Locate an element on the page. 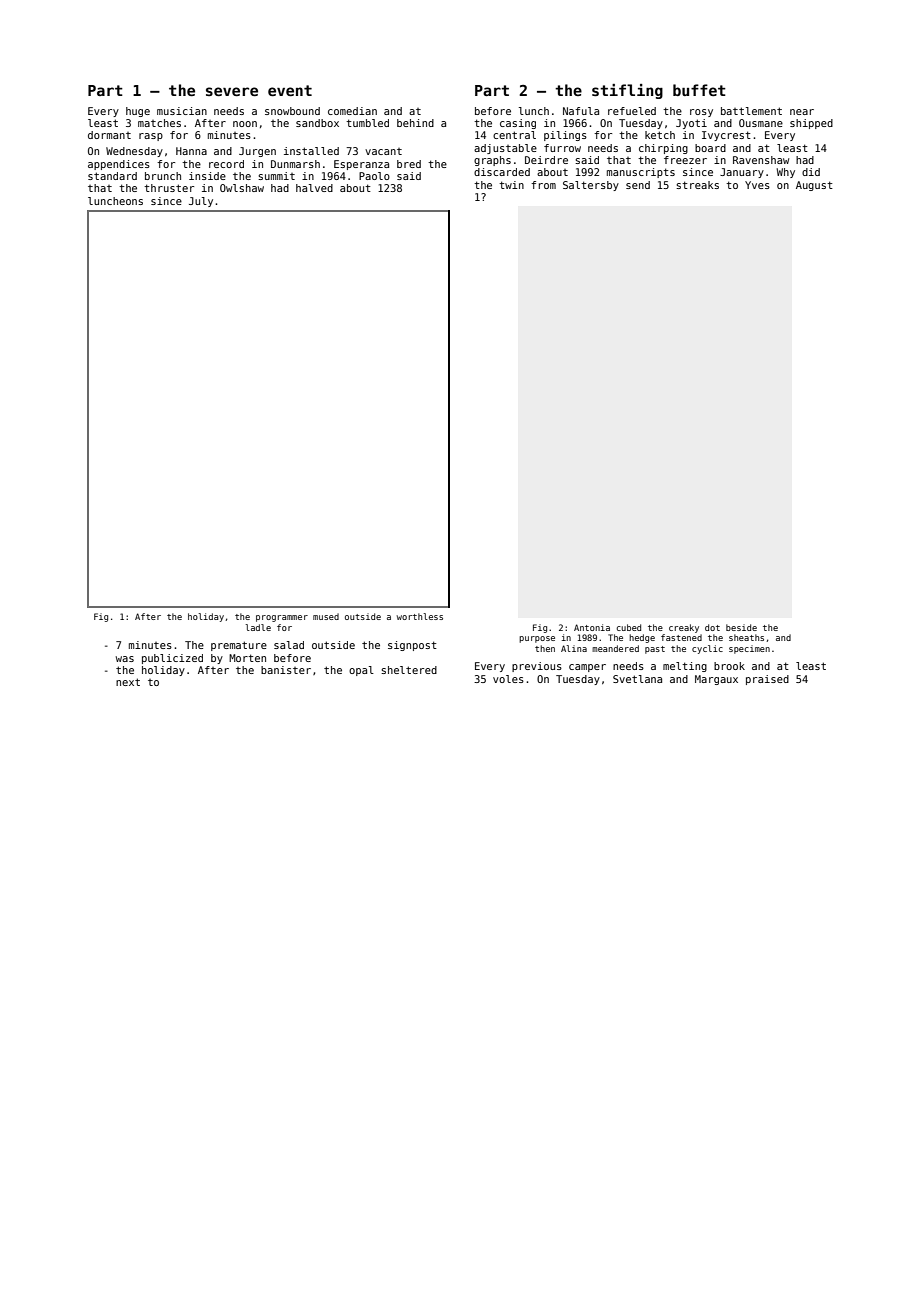 This document has width=924, height=1308. July is located at coordinates (201, 202).
